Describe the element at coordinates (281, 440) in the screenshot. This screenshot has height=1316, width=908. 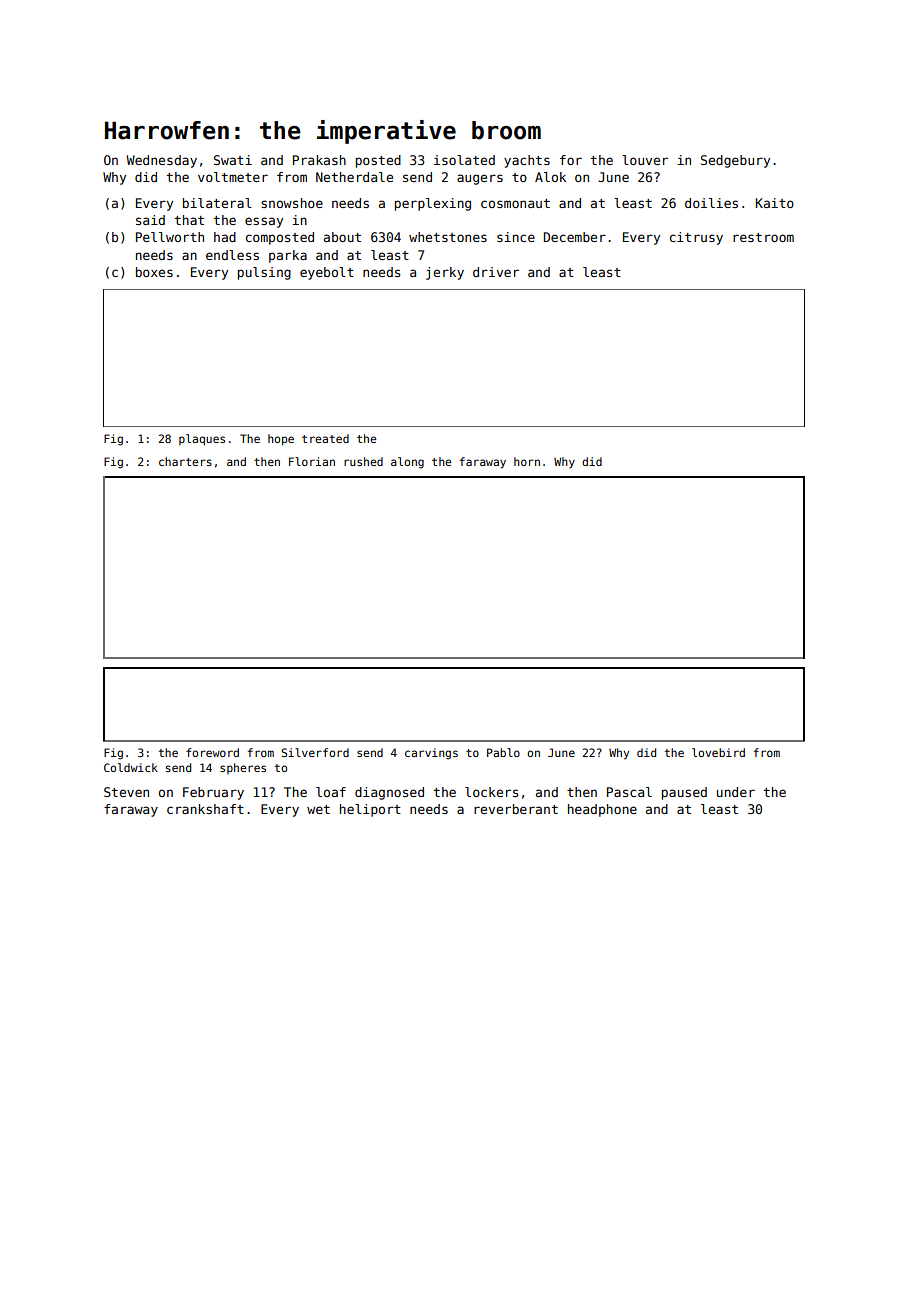
I see `hope` at that location.
